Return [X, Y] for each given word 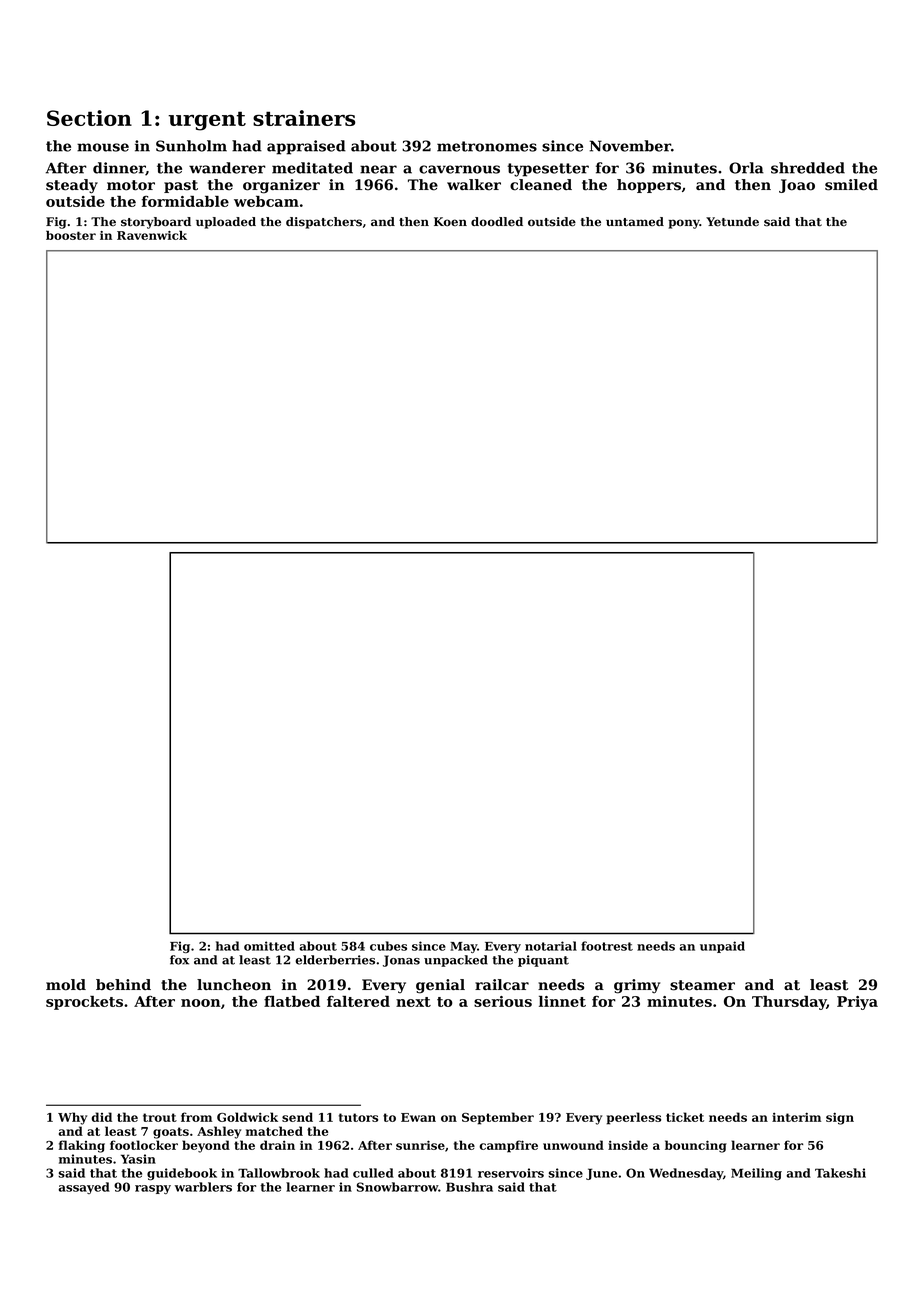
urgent [207, 121]
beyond [206, 1146]
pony [684, 224]
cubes [388, 946]
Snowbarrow [397, 1187]
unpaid [722, 947]
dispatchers [324, 223]
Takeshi [840, 1173]
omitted [269, 946]
